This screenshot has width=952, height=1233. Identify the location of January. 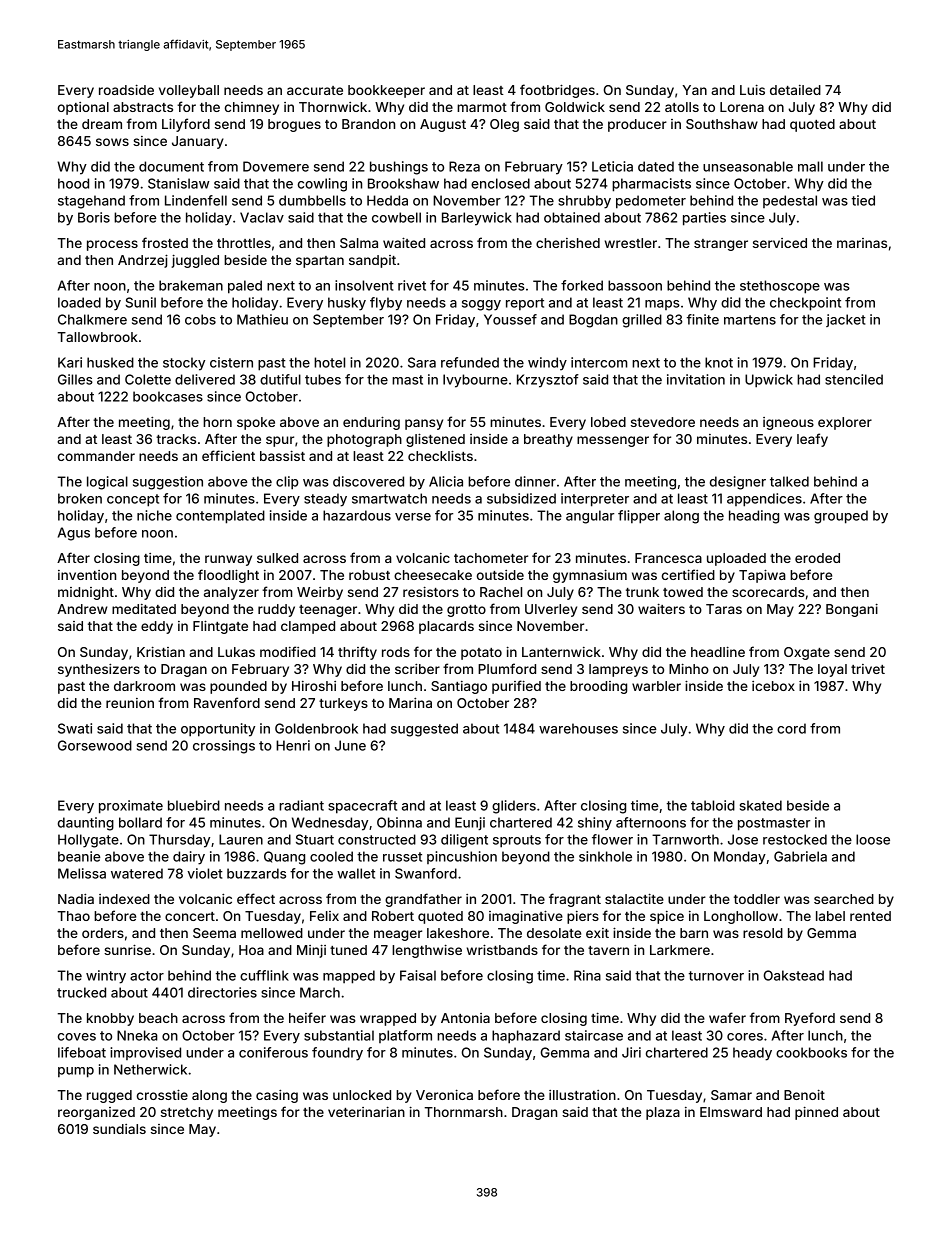
(198, 142).
